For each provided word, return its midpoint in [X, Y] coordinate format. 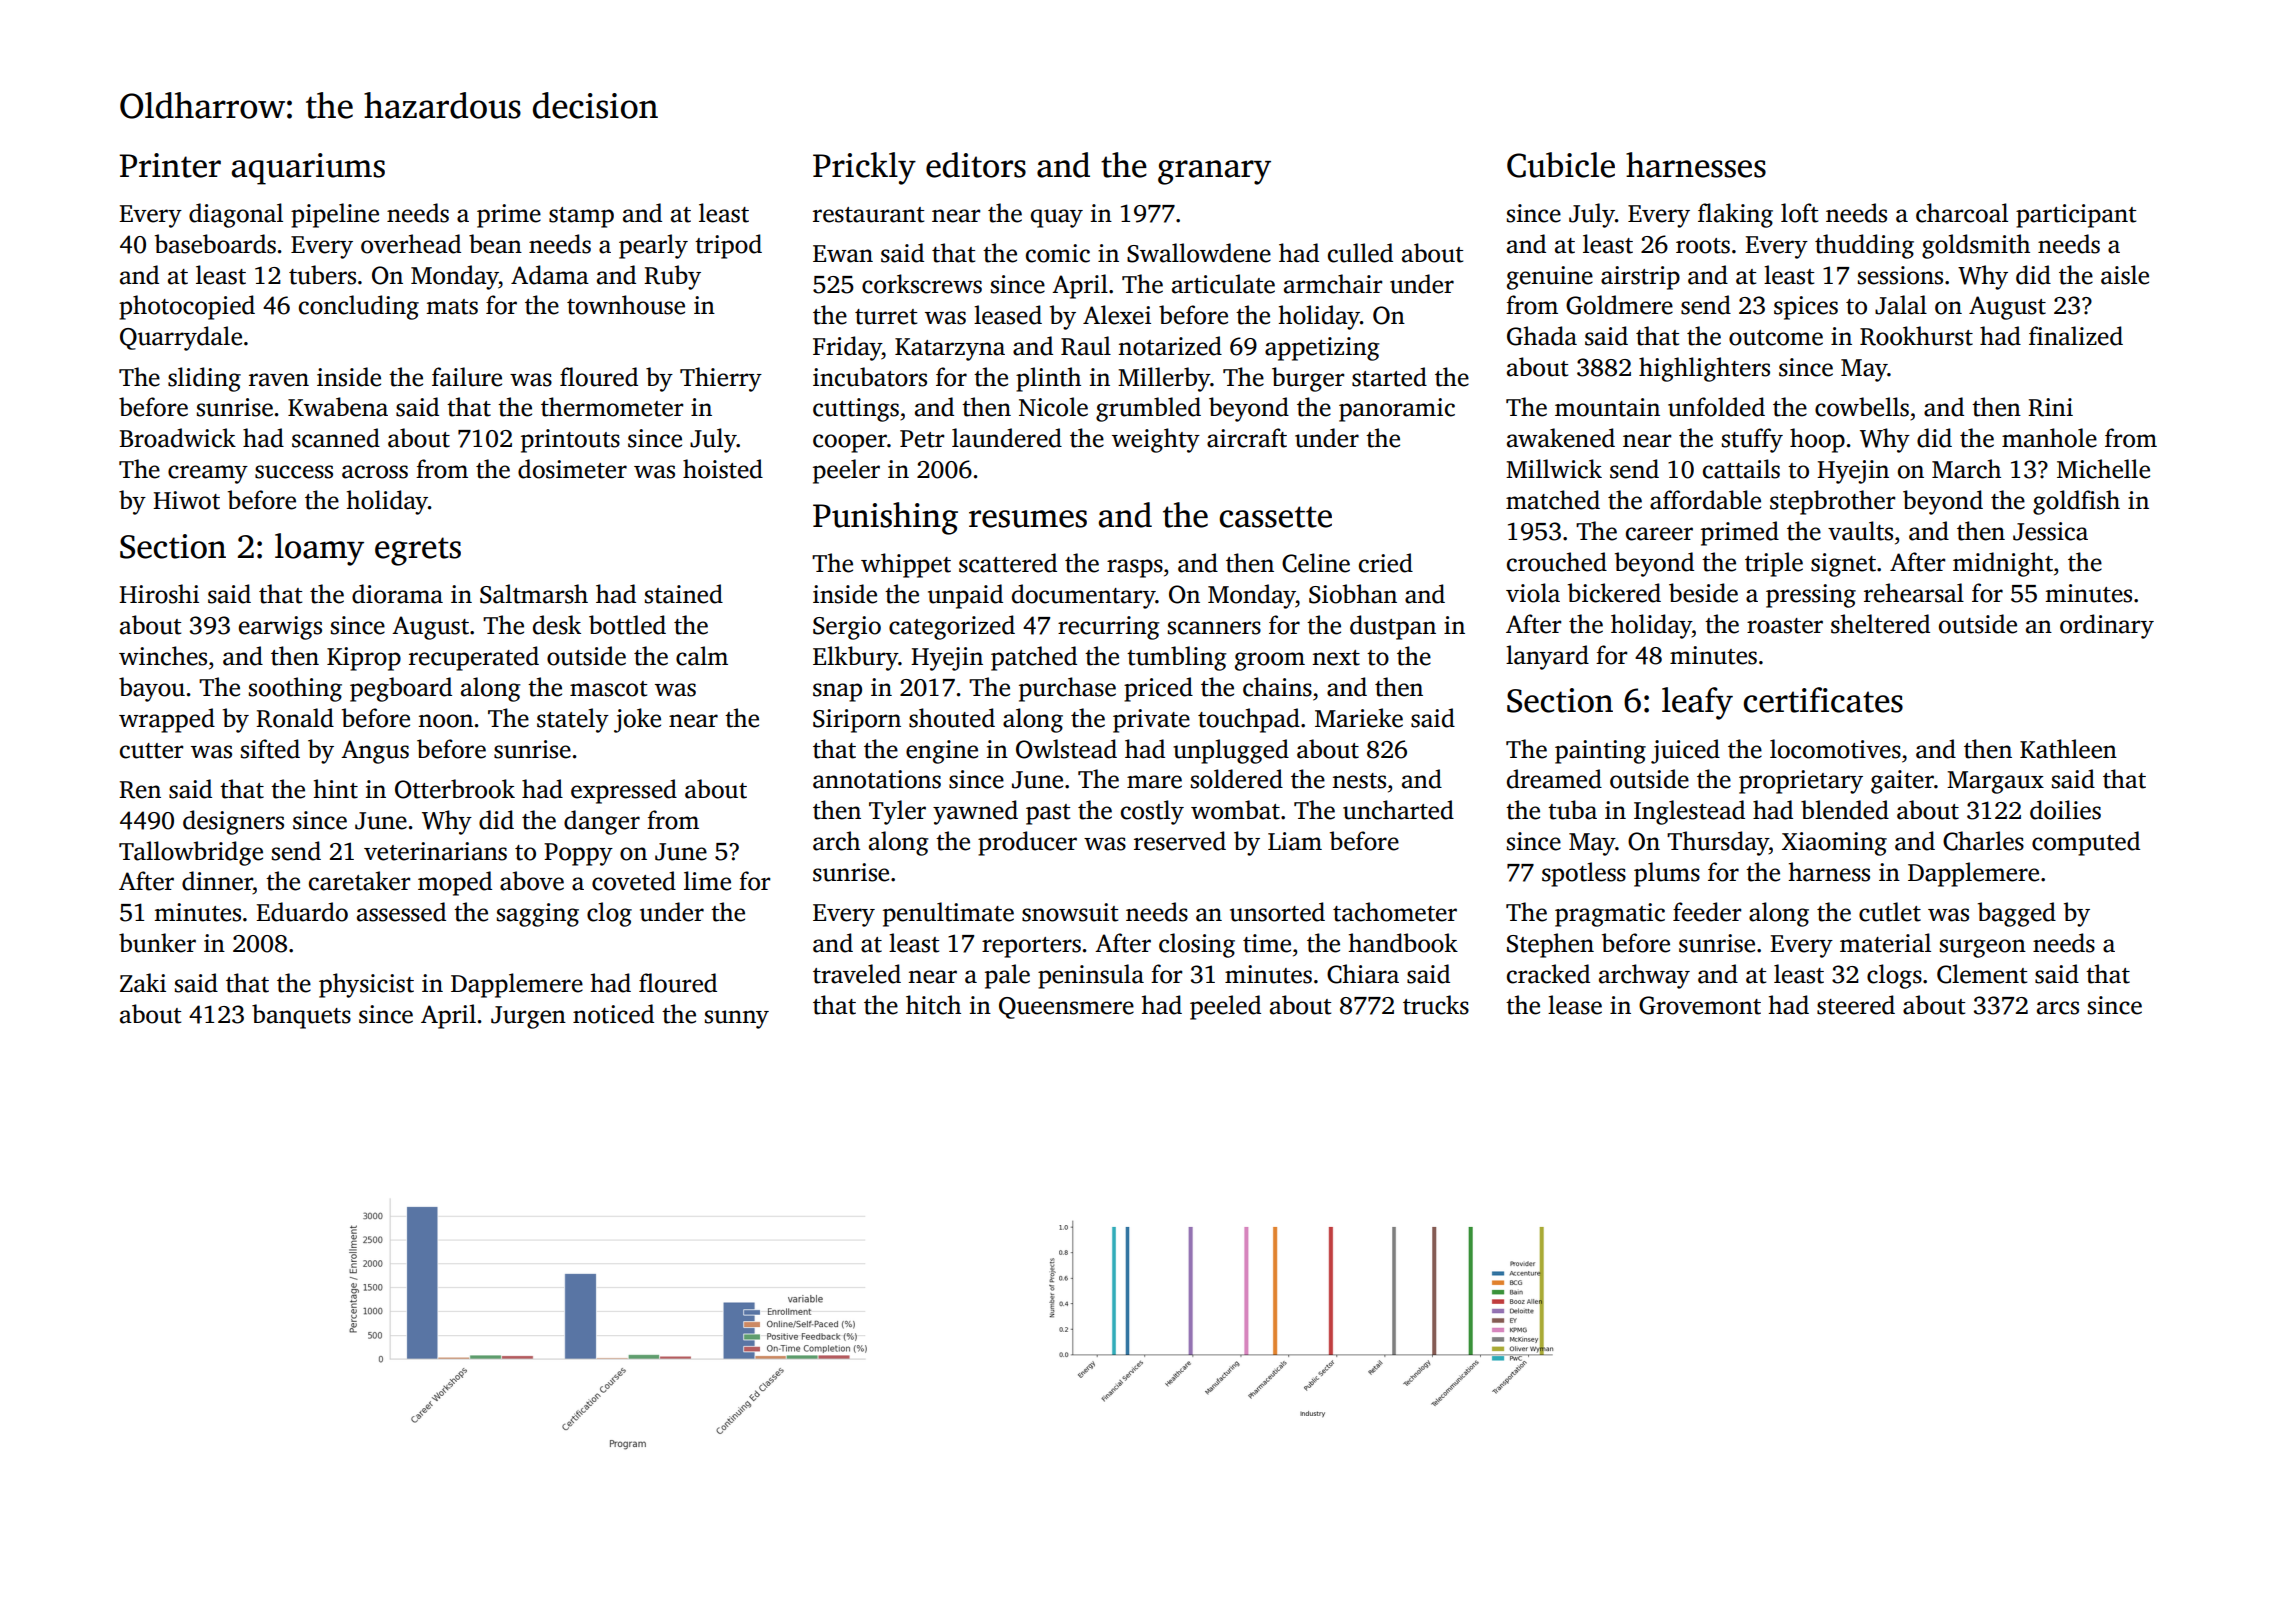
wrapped [167, 720]
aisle [2125, 275]
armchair [1333, 284]
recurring [1109, 628]
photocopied [187, 307]
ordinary [2107, 626]
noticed [613, 1014]
